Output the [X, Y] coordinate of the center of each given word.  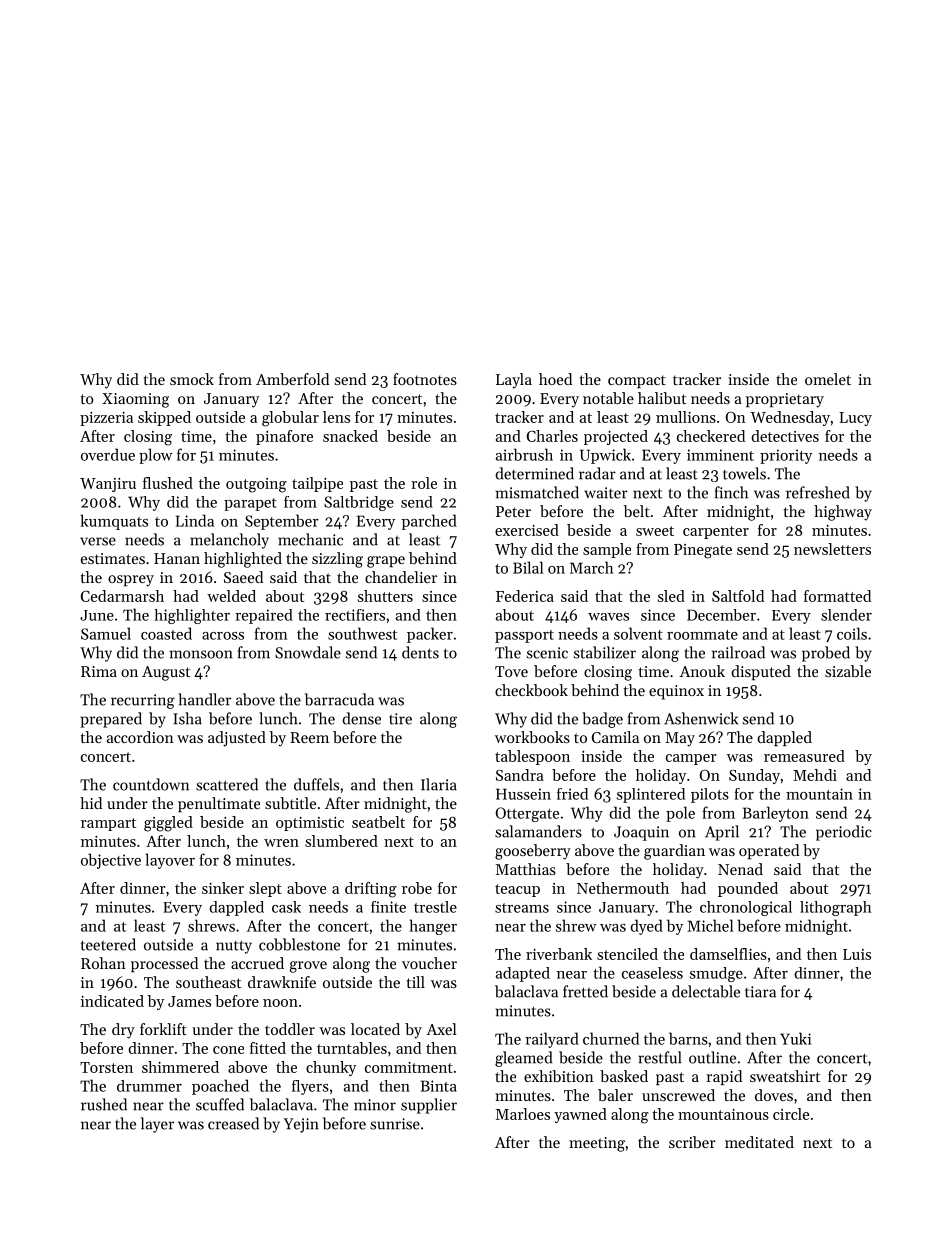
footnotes [425, 379]
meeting [597, 1144]
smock [192, 379]
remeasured [804, 756]
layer [157, 1125]
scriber [692, 1142]
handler [204, 699]
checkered [711, 436]
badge [602, 720]
